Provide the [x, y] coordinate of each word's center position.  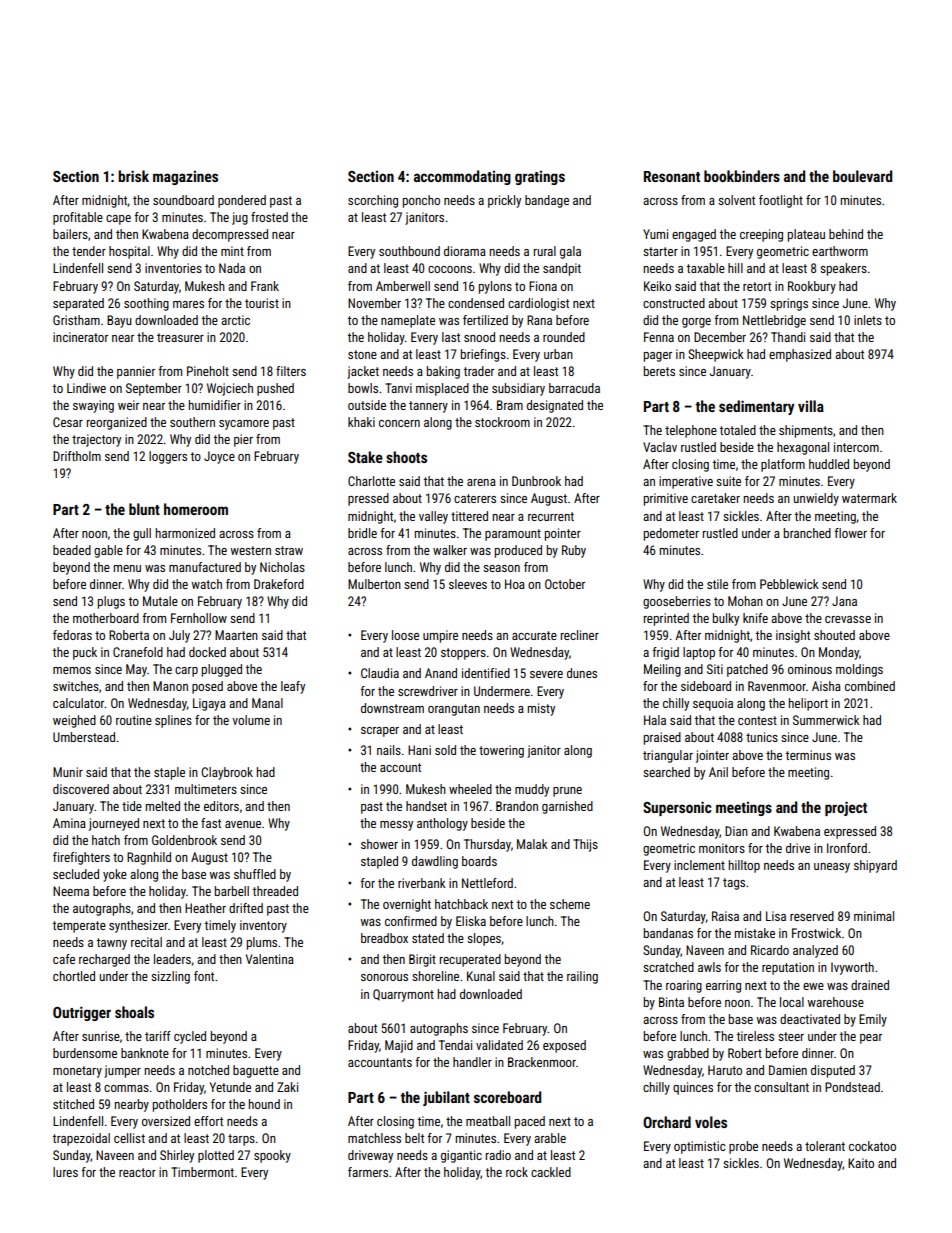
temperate [79, 927]
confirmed [411, 921]
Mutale [160, 601]
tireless [755, 1036]
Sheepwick [716, 355]
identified [486, 673]
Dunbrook [536, 481]
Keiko [657, 286]
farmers [368, 1172]
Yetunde [230, 1087]
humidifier [215, 405]
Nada [232, 268]
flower [850, 533]
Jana [844, 601]
